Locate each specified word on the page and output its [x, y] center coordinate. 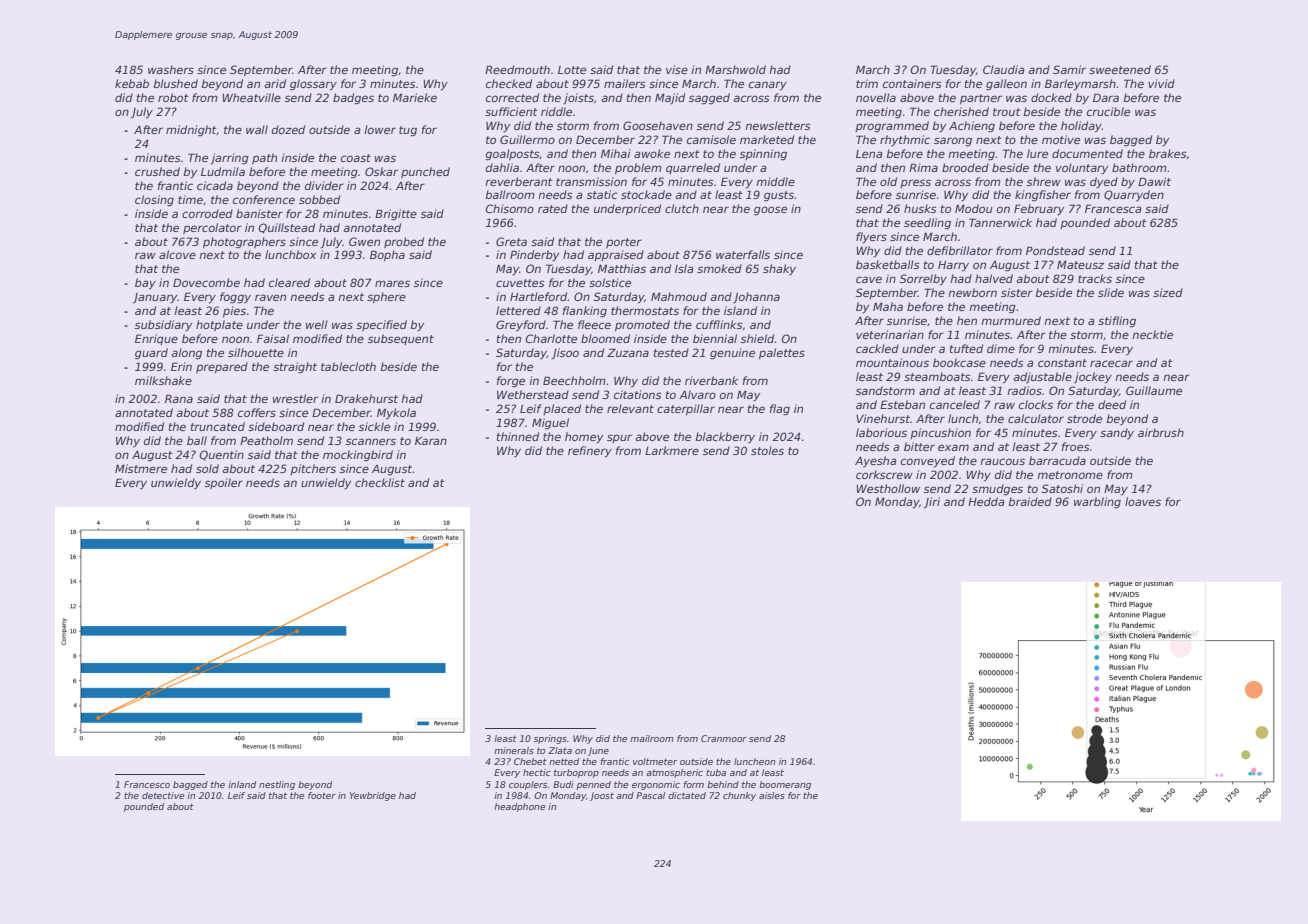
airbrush [1161, 432]
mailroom [652, 738]
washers [171, 69]
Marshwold [735, 69]
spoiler [224, 483]
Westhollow [888, 488]
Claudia [1003, 69]
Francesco [147, 784]
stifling [1117, 322]
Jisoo [565, 353]
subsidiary [163, 325]
